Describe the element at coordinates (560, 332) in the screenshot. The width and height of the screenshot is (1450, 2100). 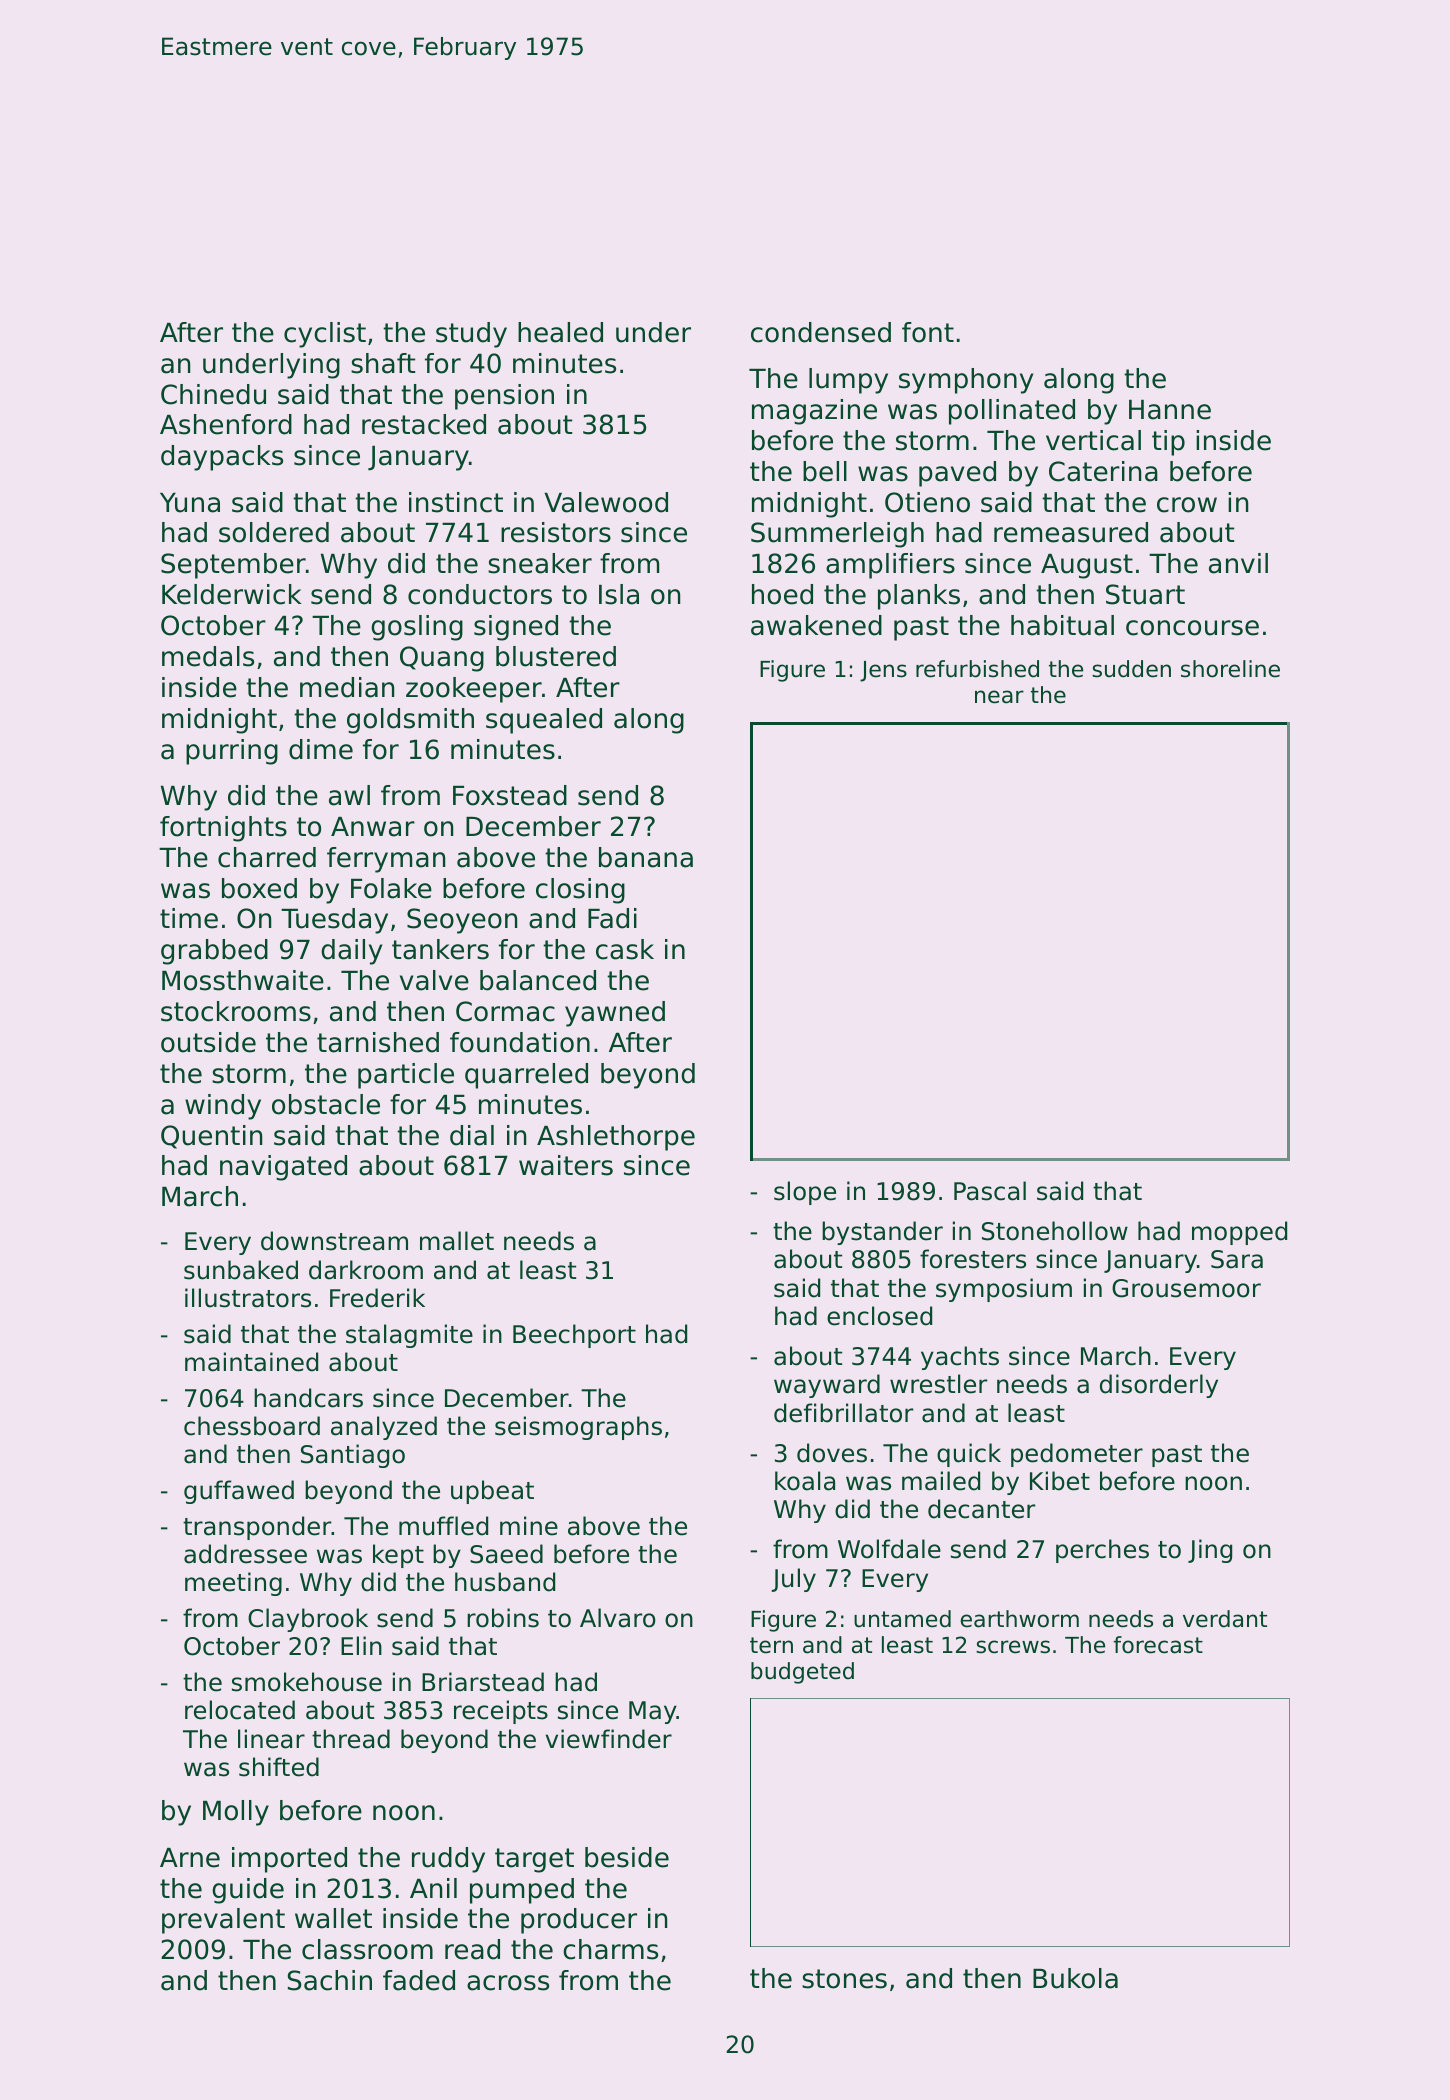
I see `healed` at that location.
